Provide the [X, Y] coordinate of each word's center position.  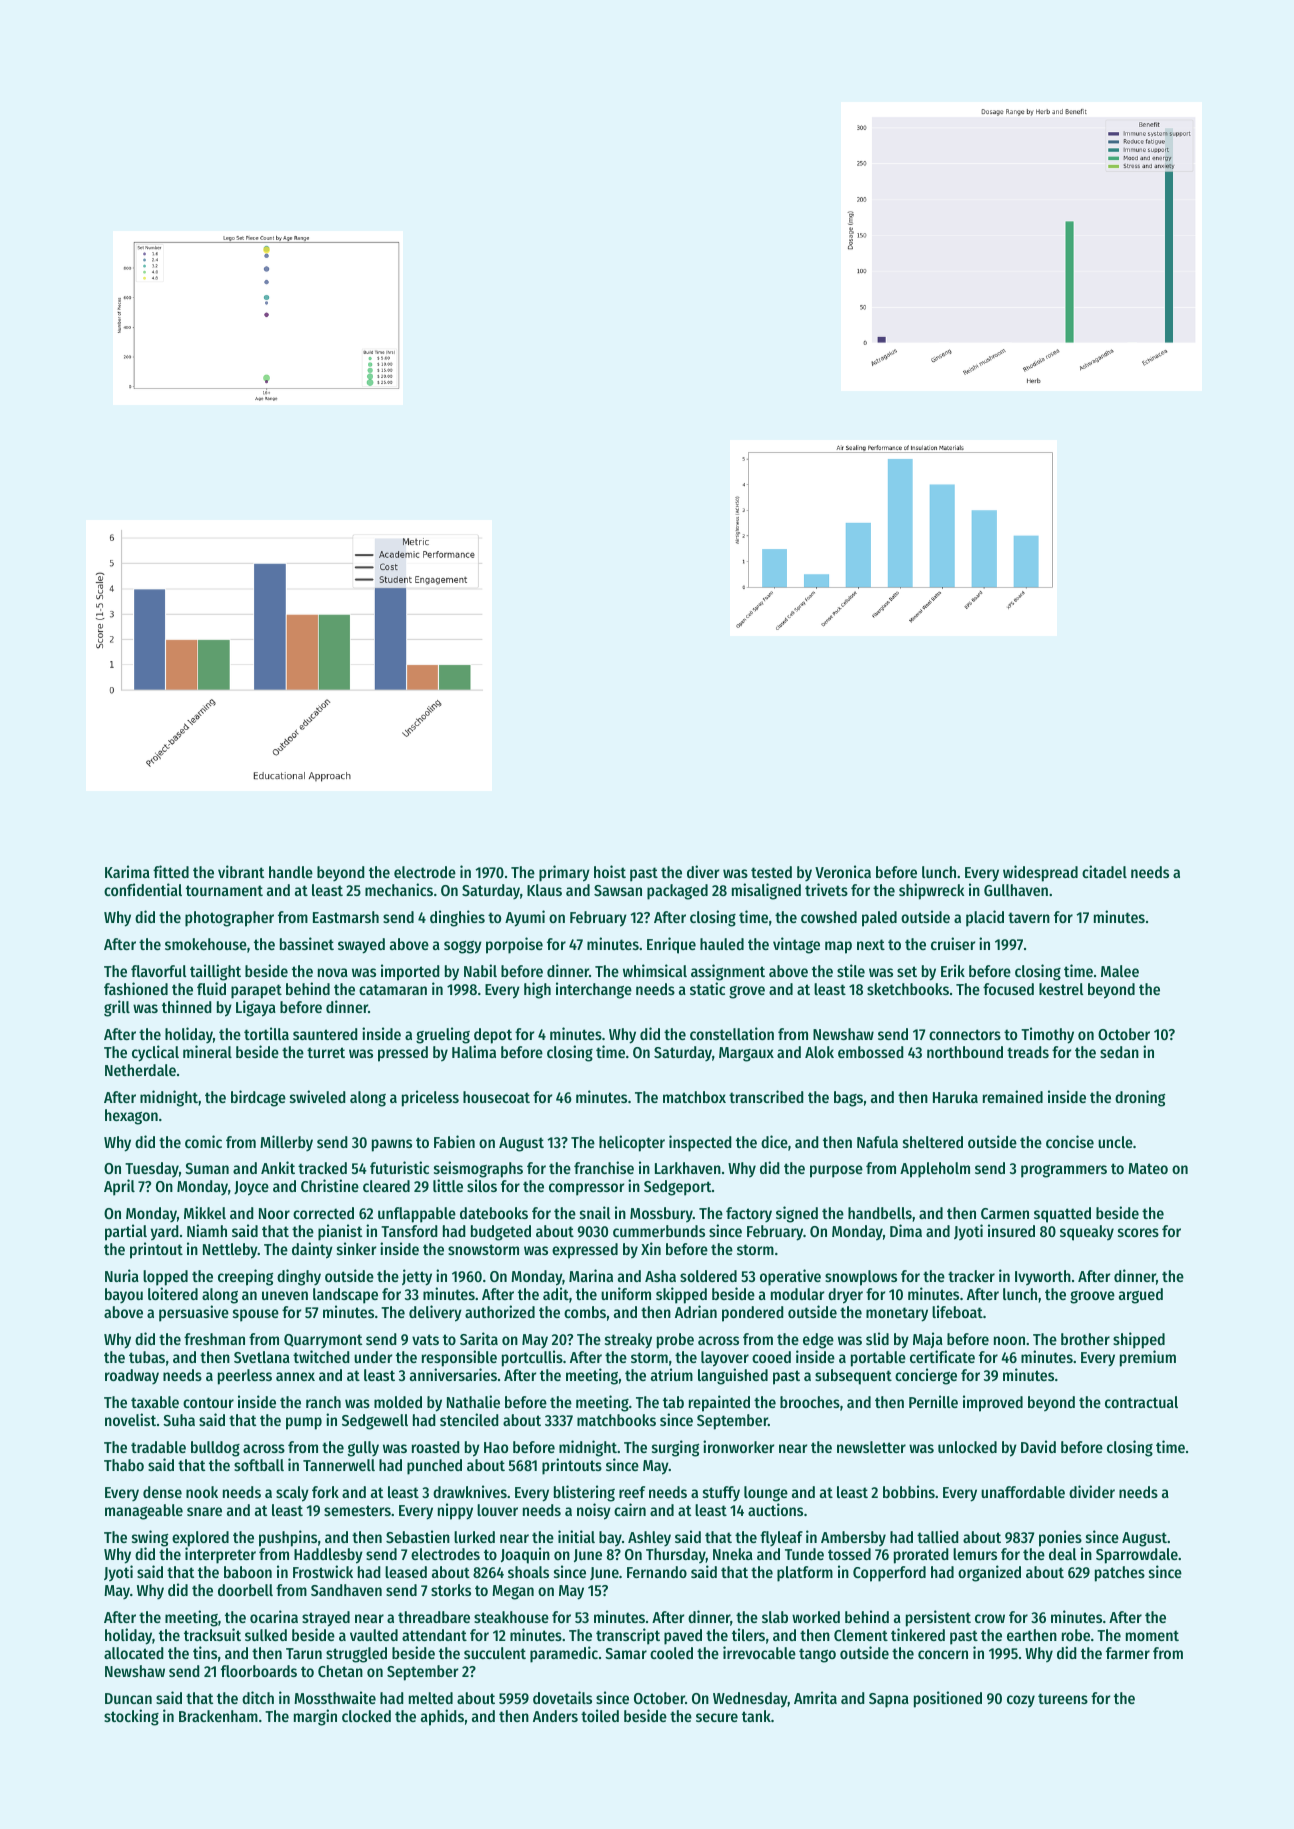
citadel [1104, 871]
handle [291, 872]
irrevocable [759, 1652]
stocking [131, 1717]
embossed [871, 1052]
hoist [610, 871]
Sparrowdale [1137, 1556]
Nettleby [230, 1251]
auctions [775, 1509]
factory [749, 1214]
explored [200, 1539]
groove [1092, 1297]
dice [774, 1141]
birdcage [258, 1098]
